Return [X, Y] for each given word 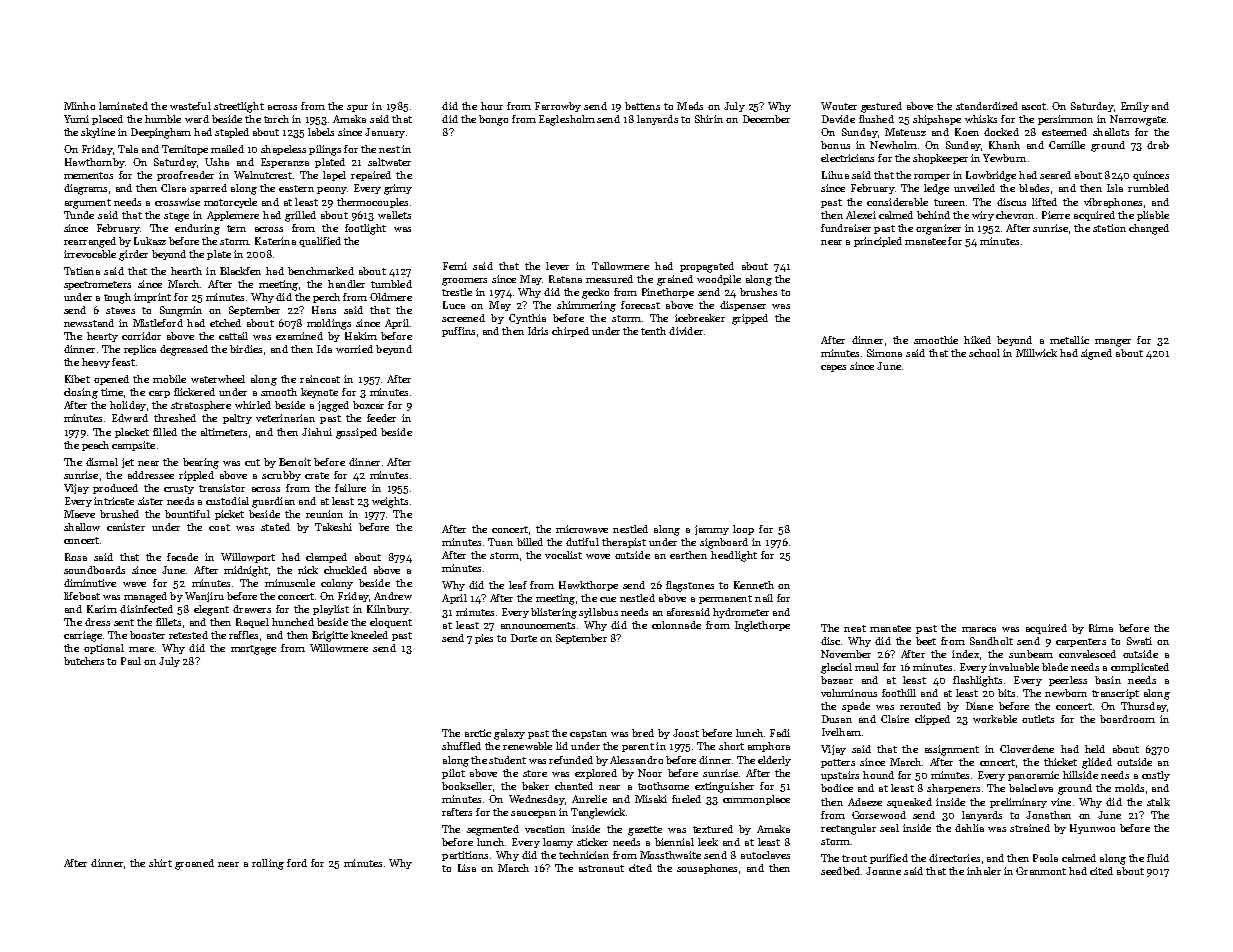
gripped [750, 319]
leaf [518, 585]
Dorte [524, 638]
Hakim [361, 336]
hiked [977, 340]
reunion [324, 514]
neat [855, 628]
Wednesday [537, 800]
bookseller [467, 786]
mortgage [253, 650]
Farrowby [558, 107]
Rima [1101, 628]
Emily [1135, 107]
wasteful [190, 106]
